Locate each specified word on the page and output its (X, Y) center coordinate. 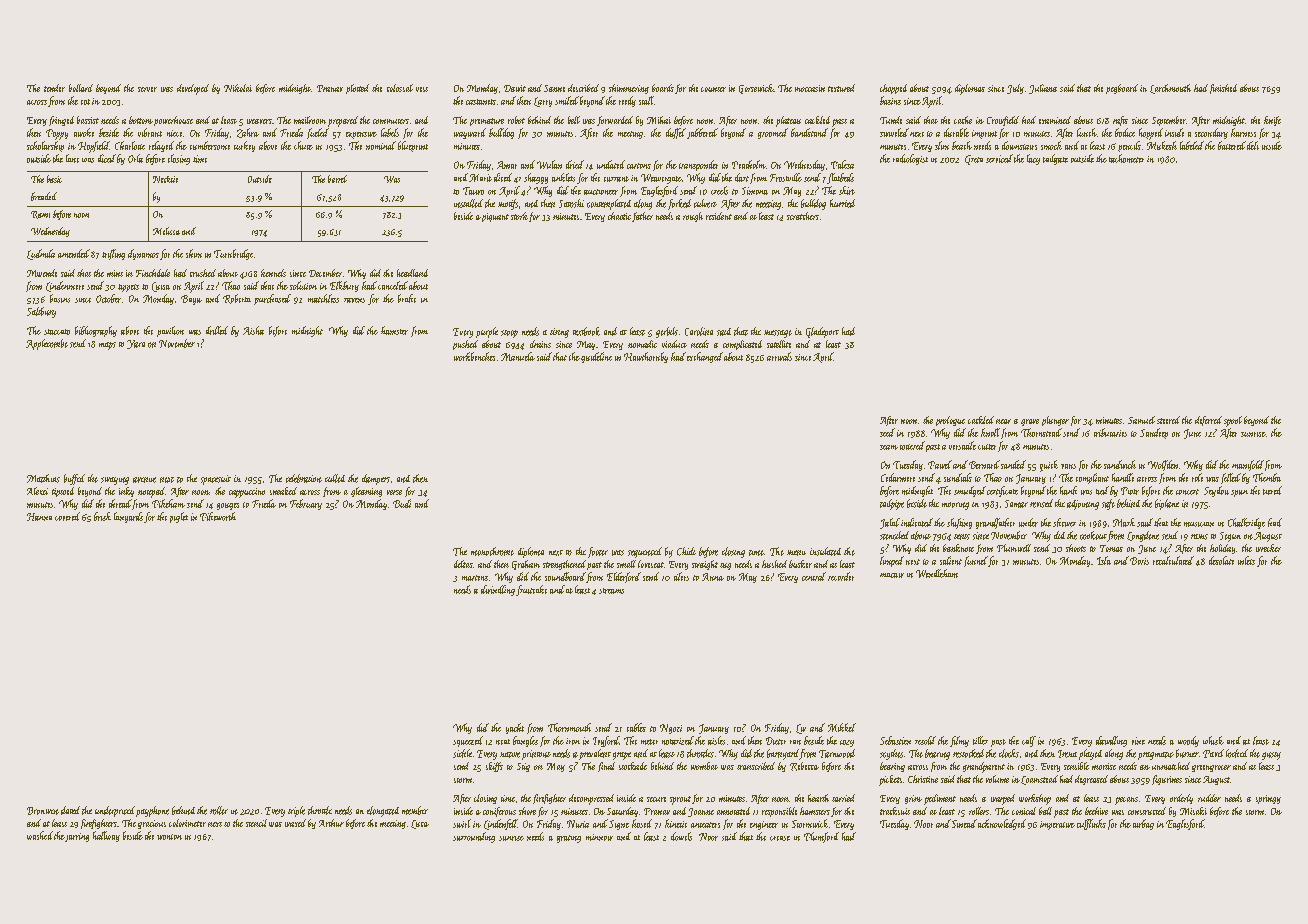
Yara (136, 344)
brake (407, 298)
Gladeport (822, 332)
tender (54, 88)
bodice (1125, 132)
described (583, 88)
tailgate (1055, 159)
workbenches (474, 356)
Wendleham (937, 573)
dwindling (498, 590)
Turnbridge (233, 254)
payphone (152, 811)
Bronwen (43, 811)
